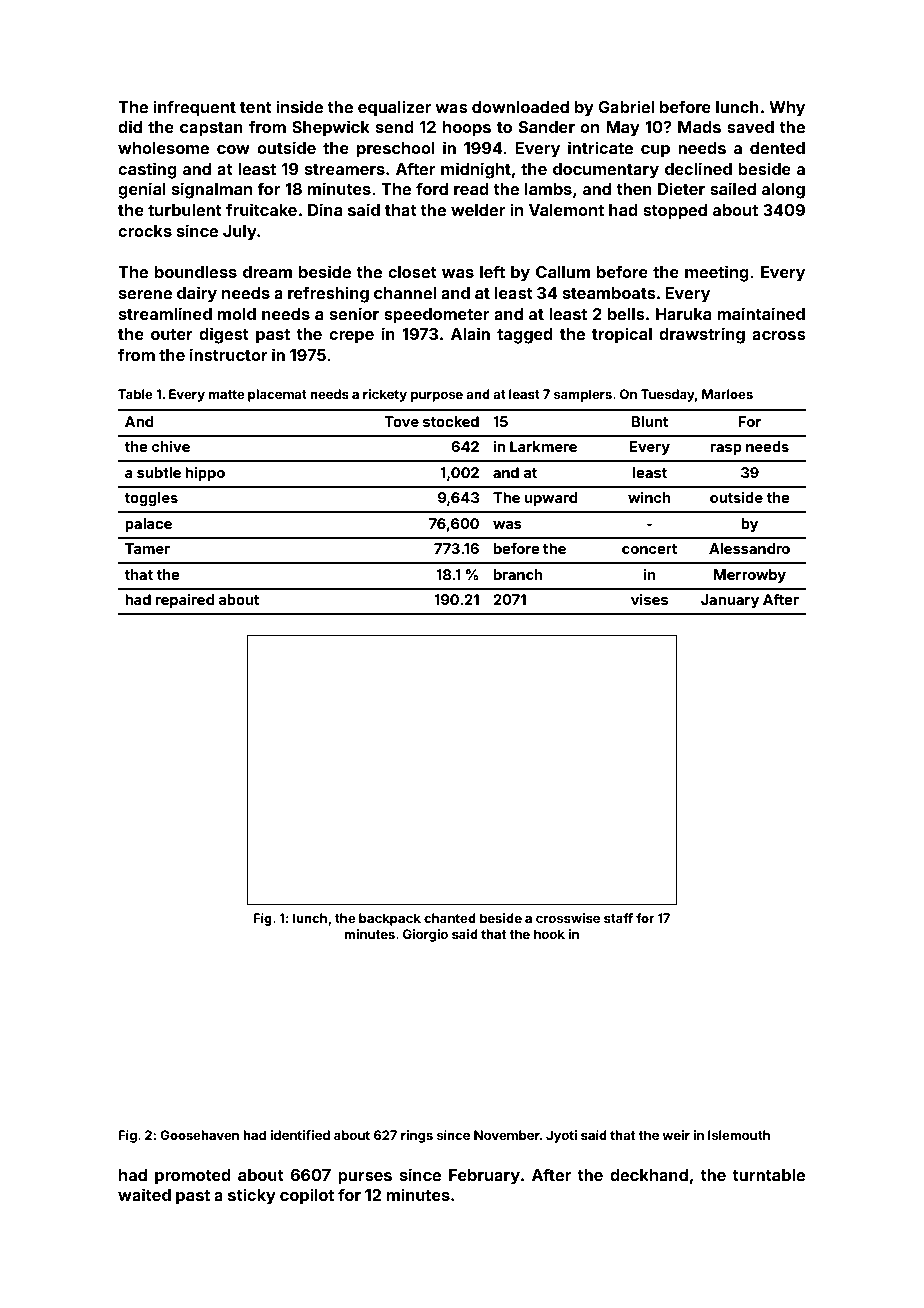 This screenshot has width=924, height=1308. Describe the element at coordinates (525, 336) in the screenshot. I see `tagged` at that location.
